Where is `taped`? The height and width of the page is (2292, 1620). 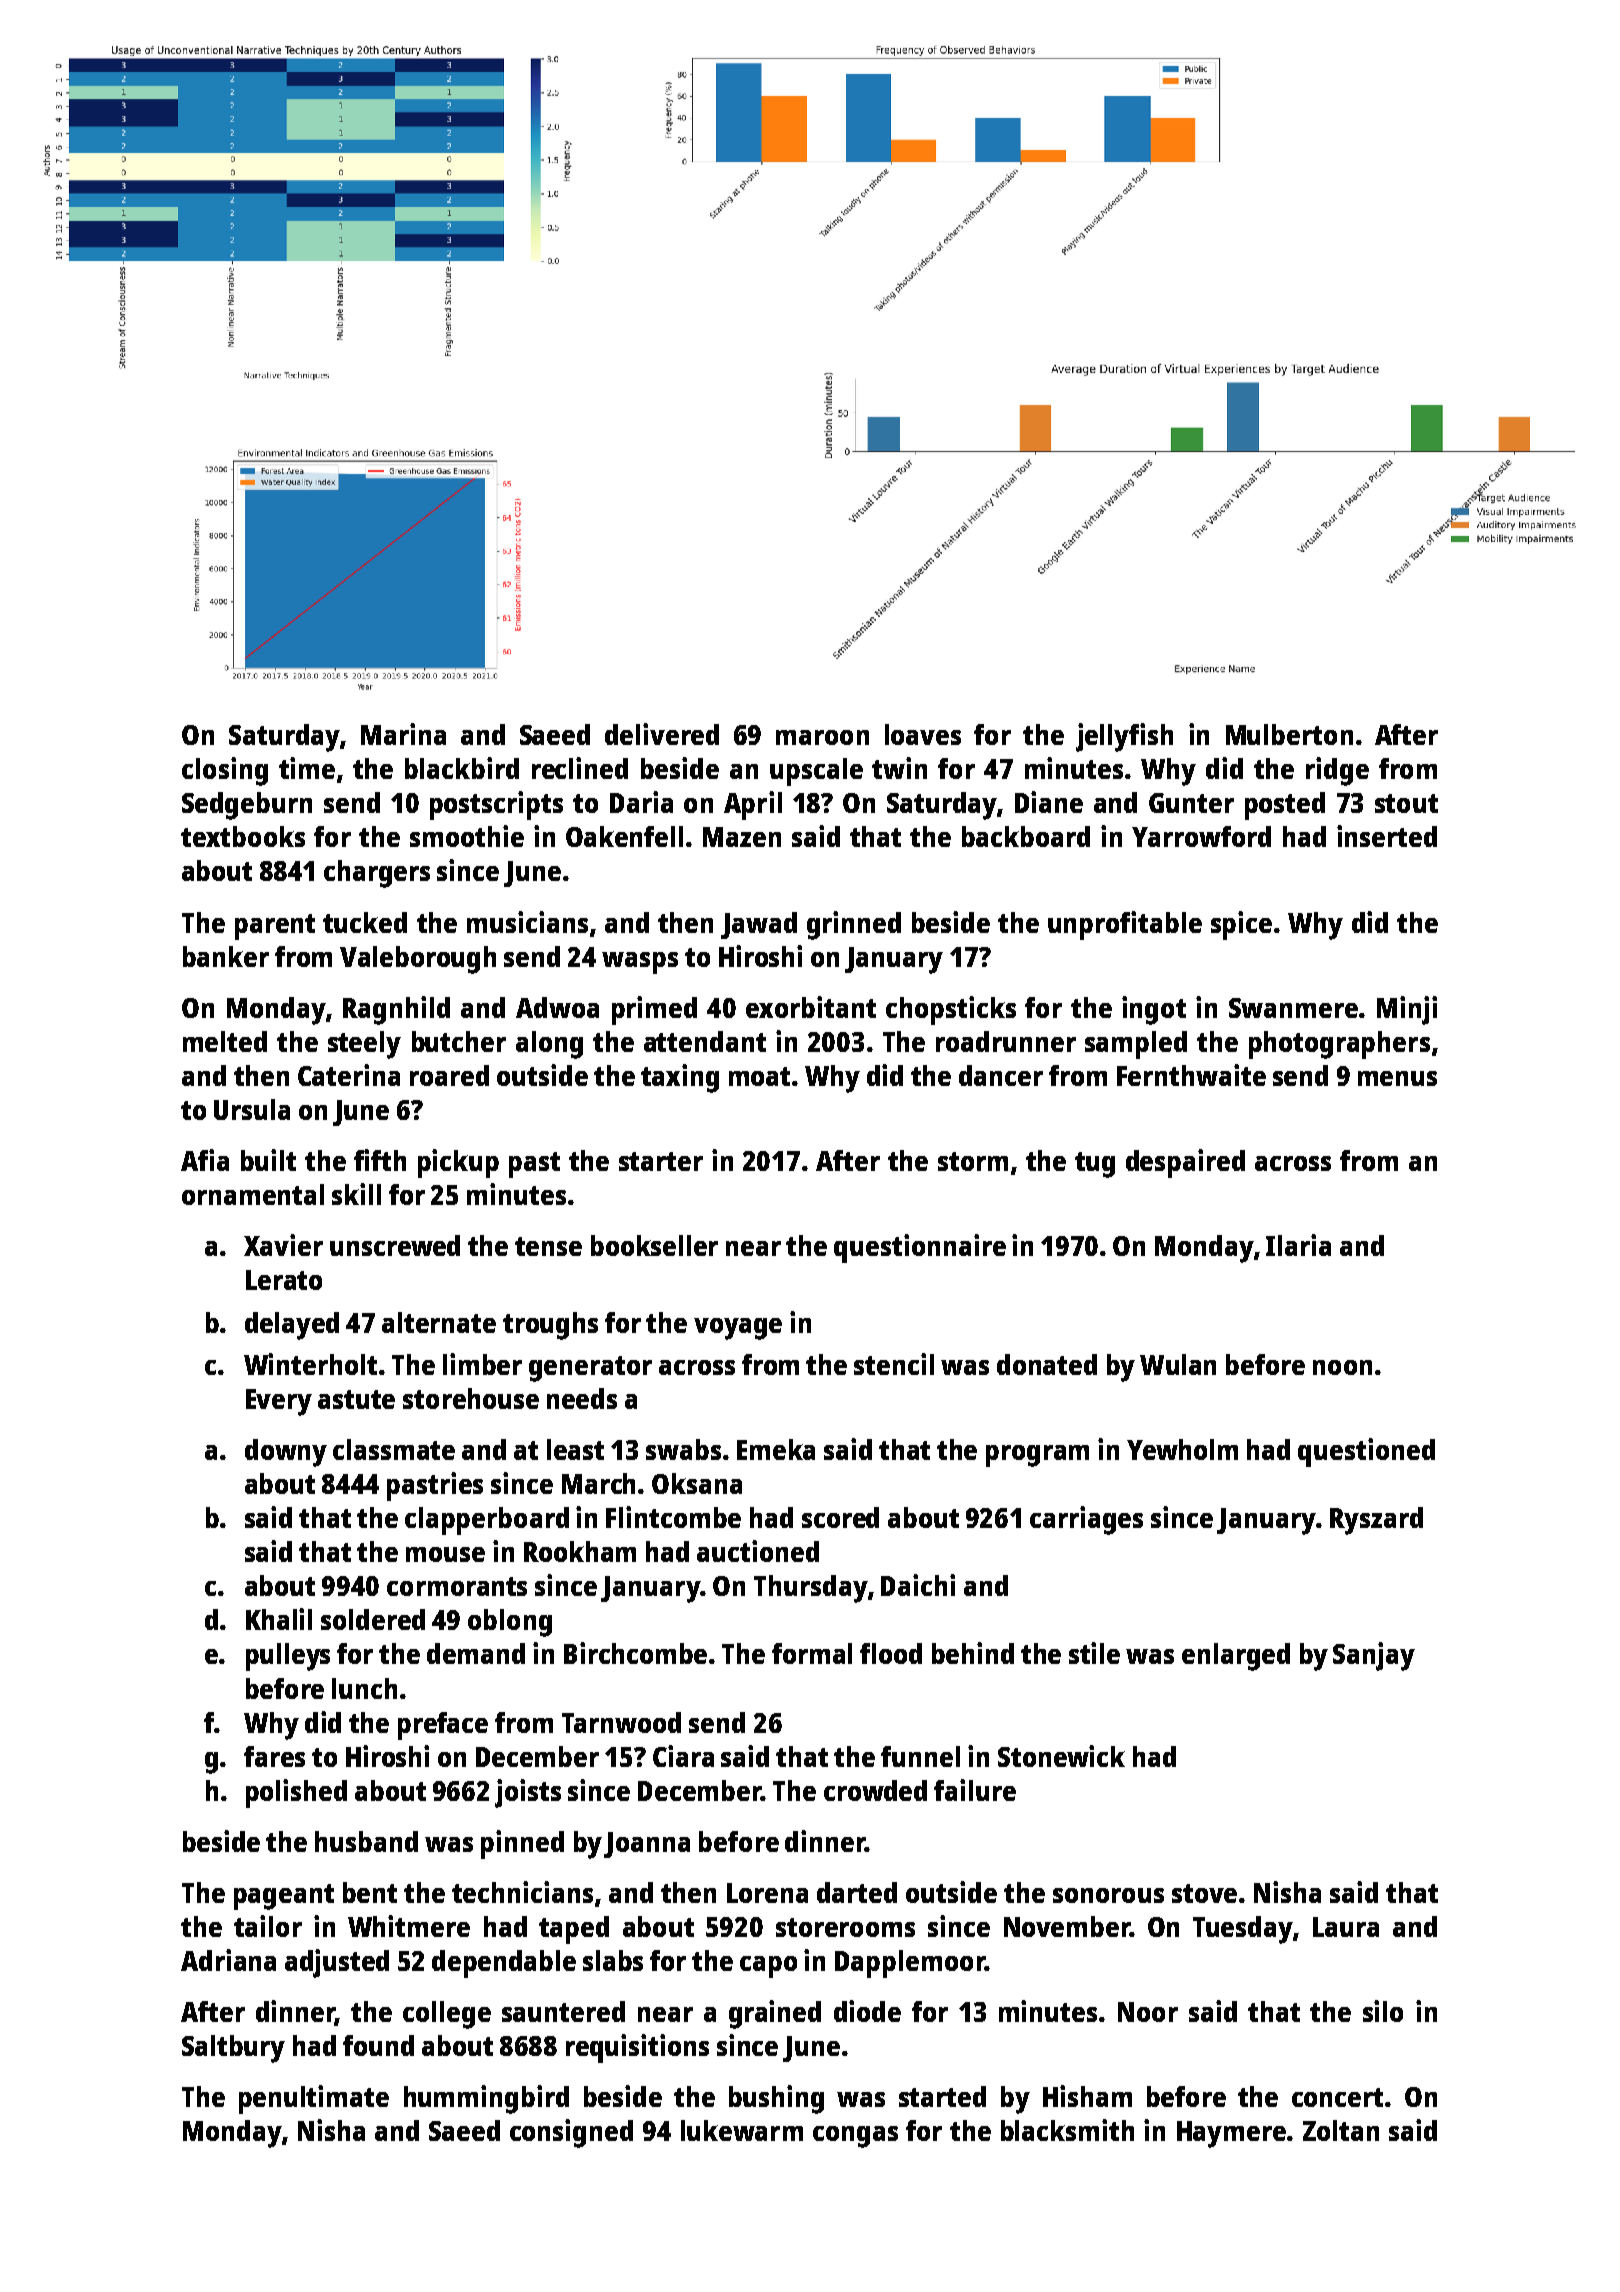 taped is located at coordinates (574, 1930).
